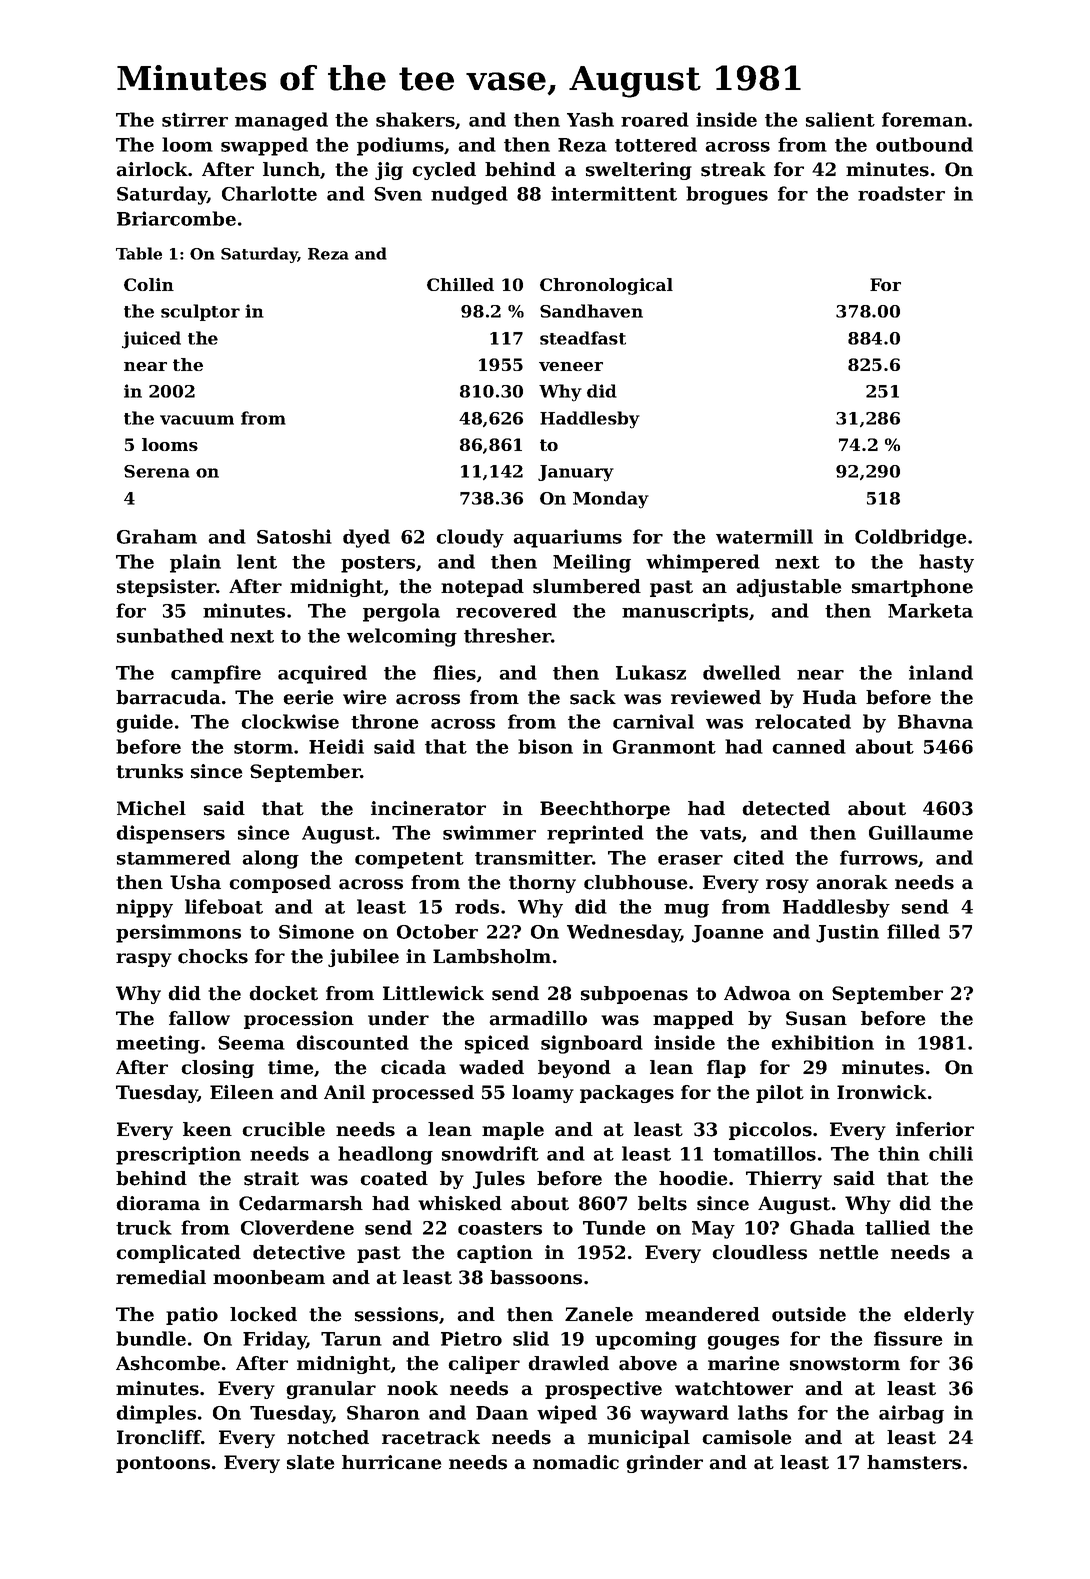  What do you see at coordinates (634, 995) in the image?
I see `subpoenas` at bounding box center [634, 995].
